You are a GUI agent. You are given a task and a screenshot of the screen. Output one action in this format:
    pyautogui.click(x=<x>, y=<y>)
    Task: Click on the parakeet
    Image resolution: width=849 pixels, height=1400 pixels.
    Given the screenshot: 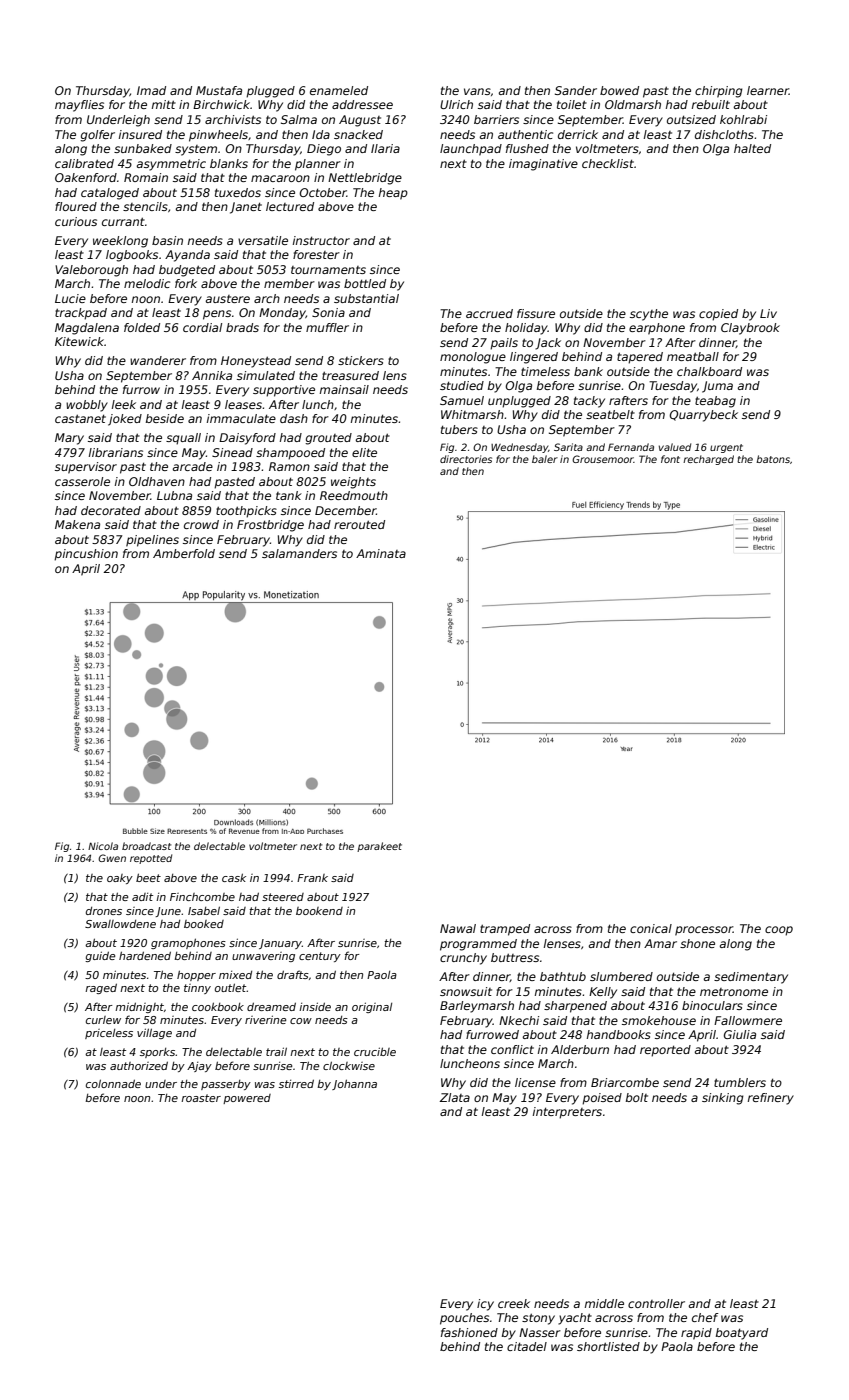 What is the action you would take?
    pyautogui.click(x=379, y=847)
